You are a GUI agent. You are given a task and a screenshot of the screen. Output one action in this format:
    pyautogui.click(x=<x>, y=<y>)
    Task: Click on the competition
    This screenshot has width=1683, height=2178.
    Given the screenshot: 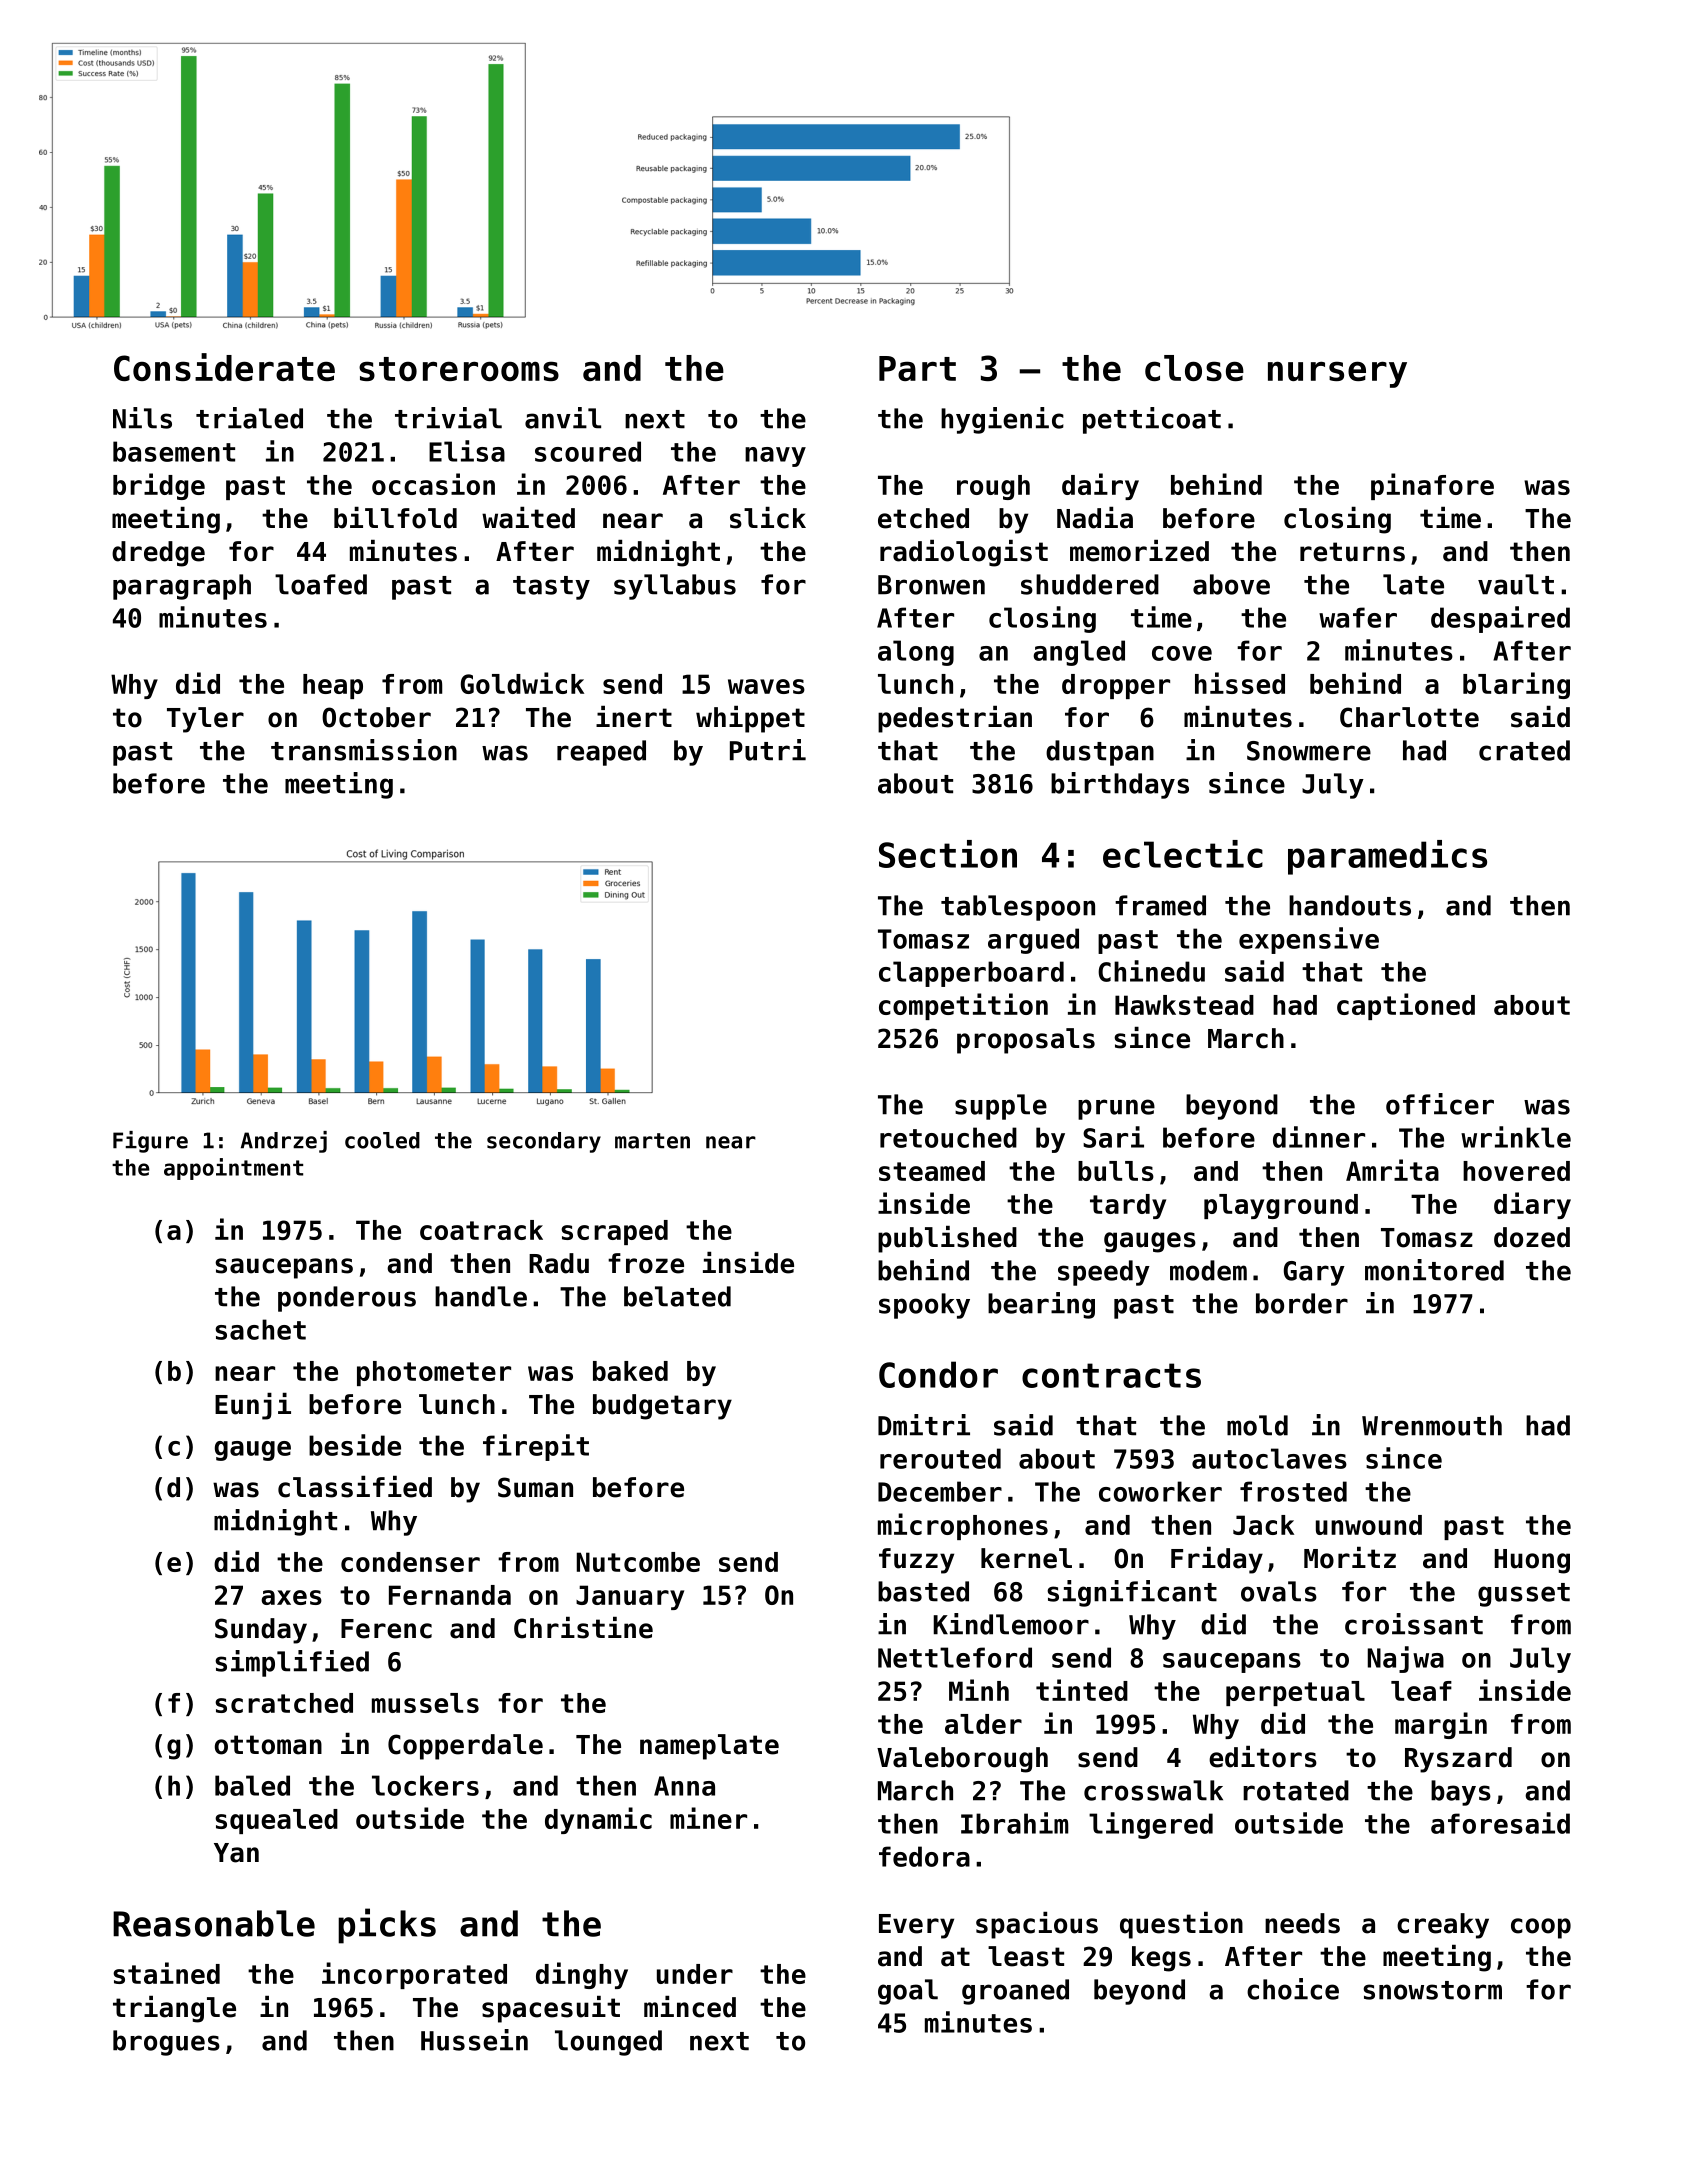 What is the action you would take?
    pyautogui.click(x=963, y=1006)
